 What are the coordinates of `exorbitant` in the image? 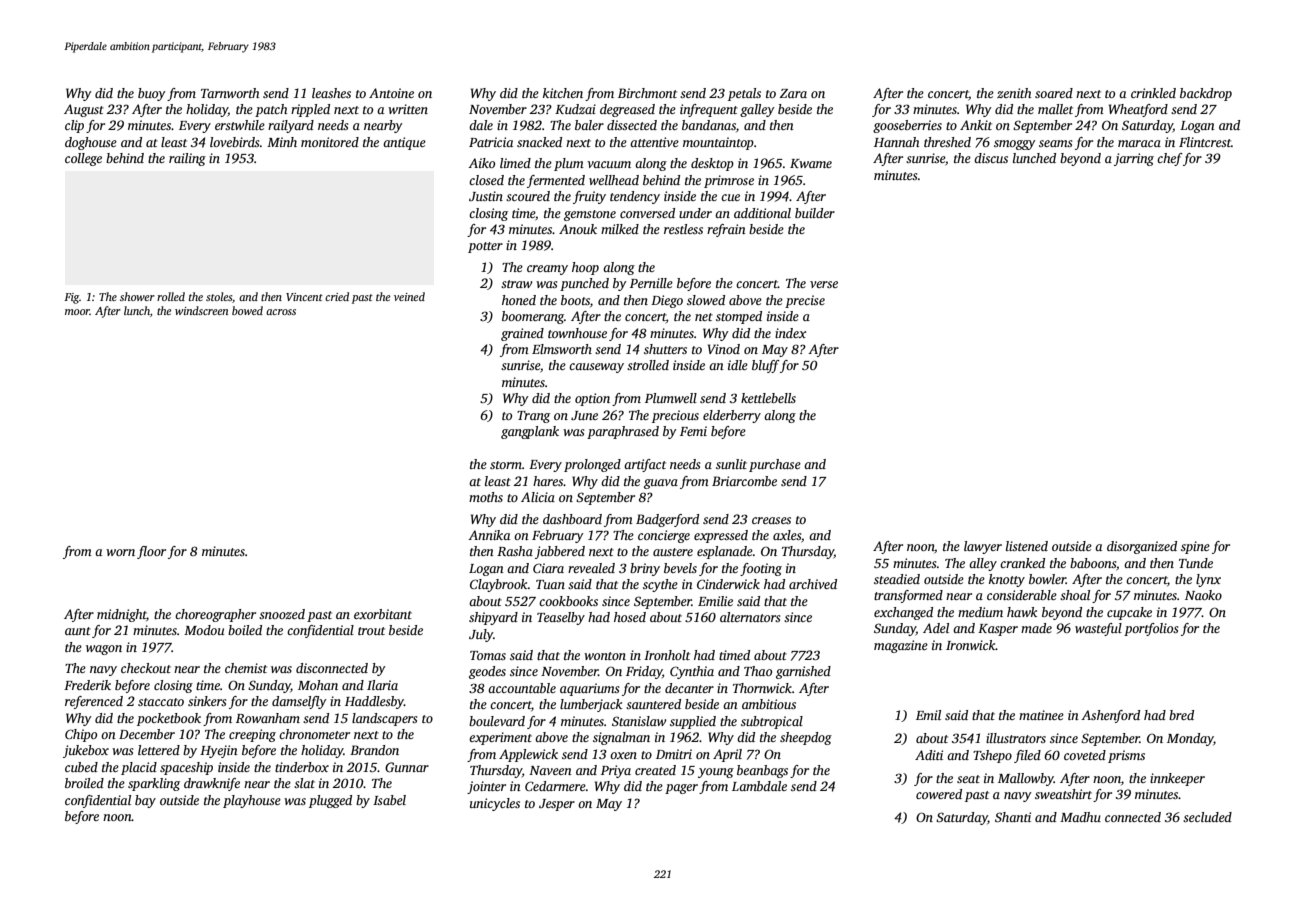 It's located at (383, 614).
